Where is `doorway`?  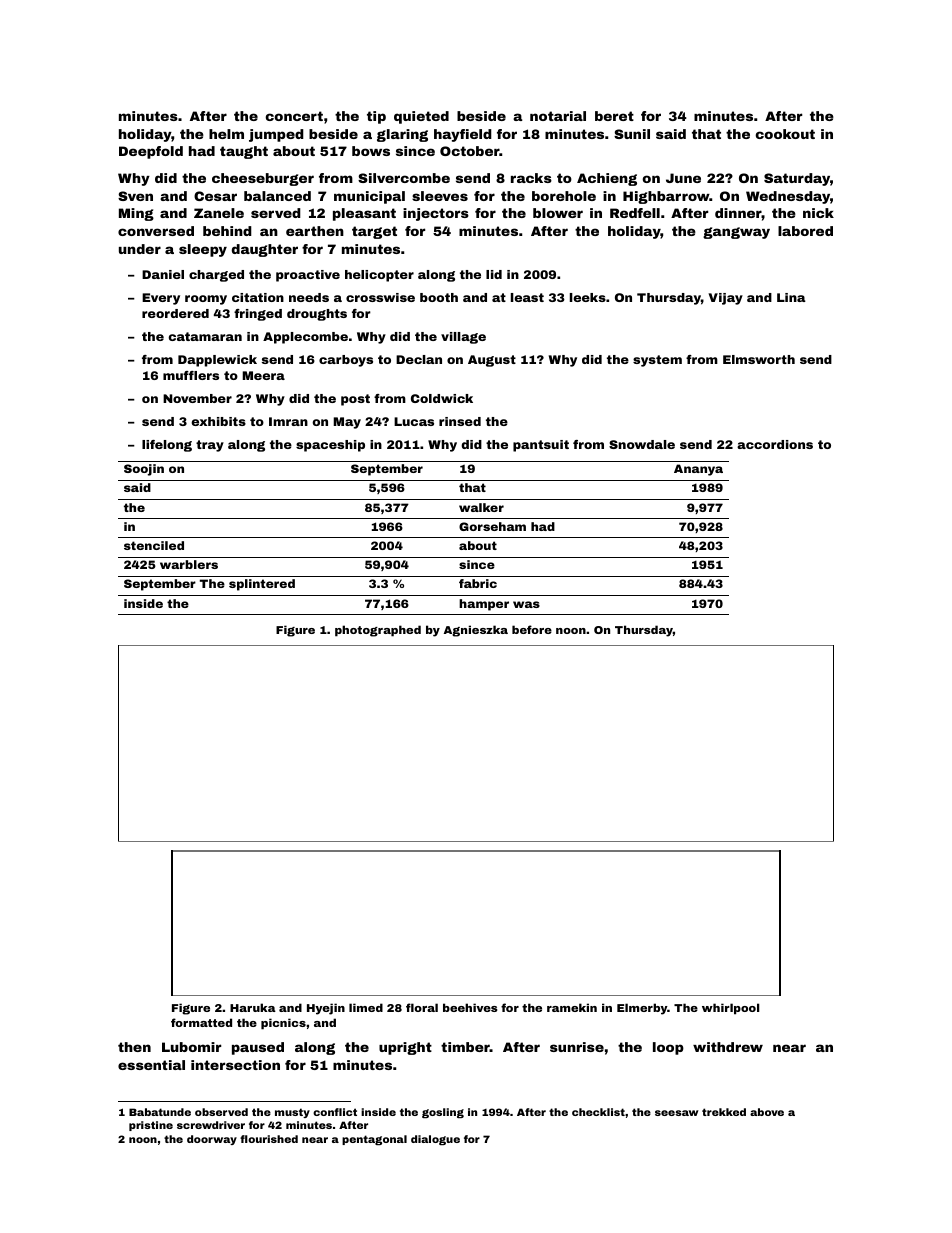 doorway is located at coordinates (212, 1140).
